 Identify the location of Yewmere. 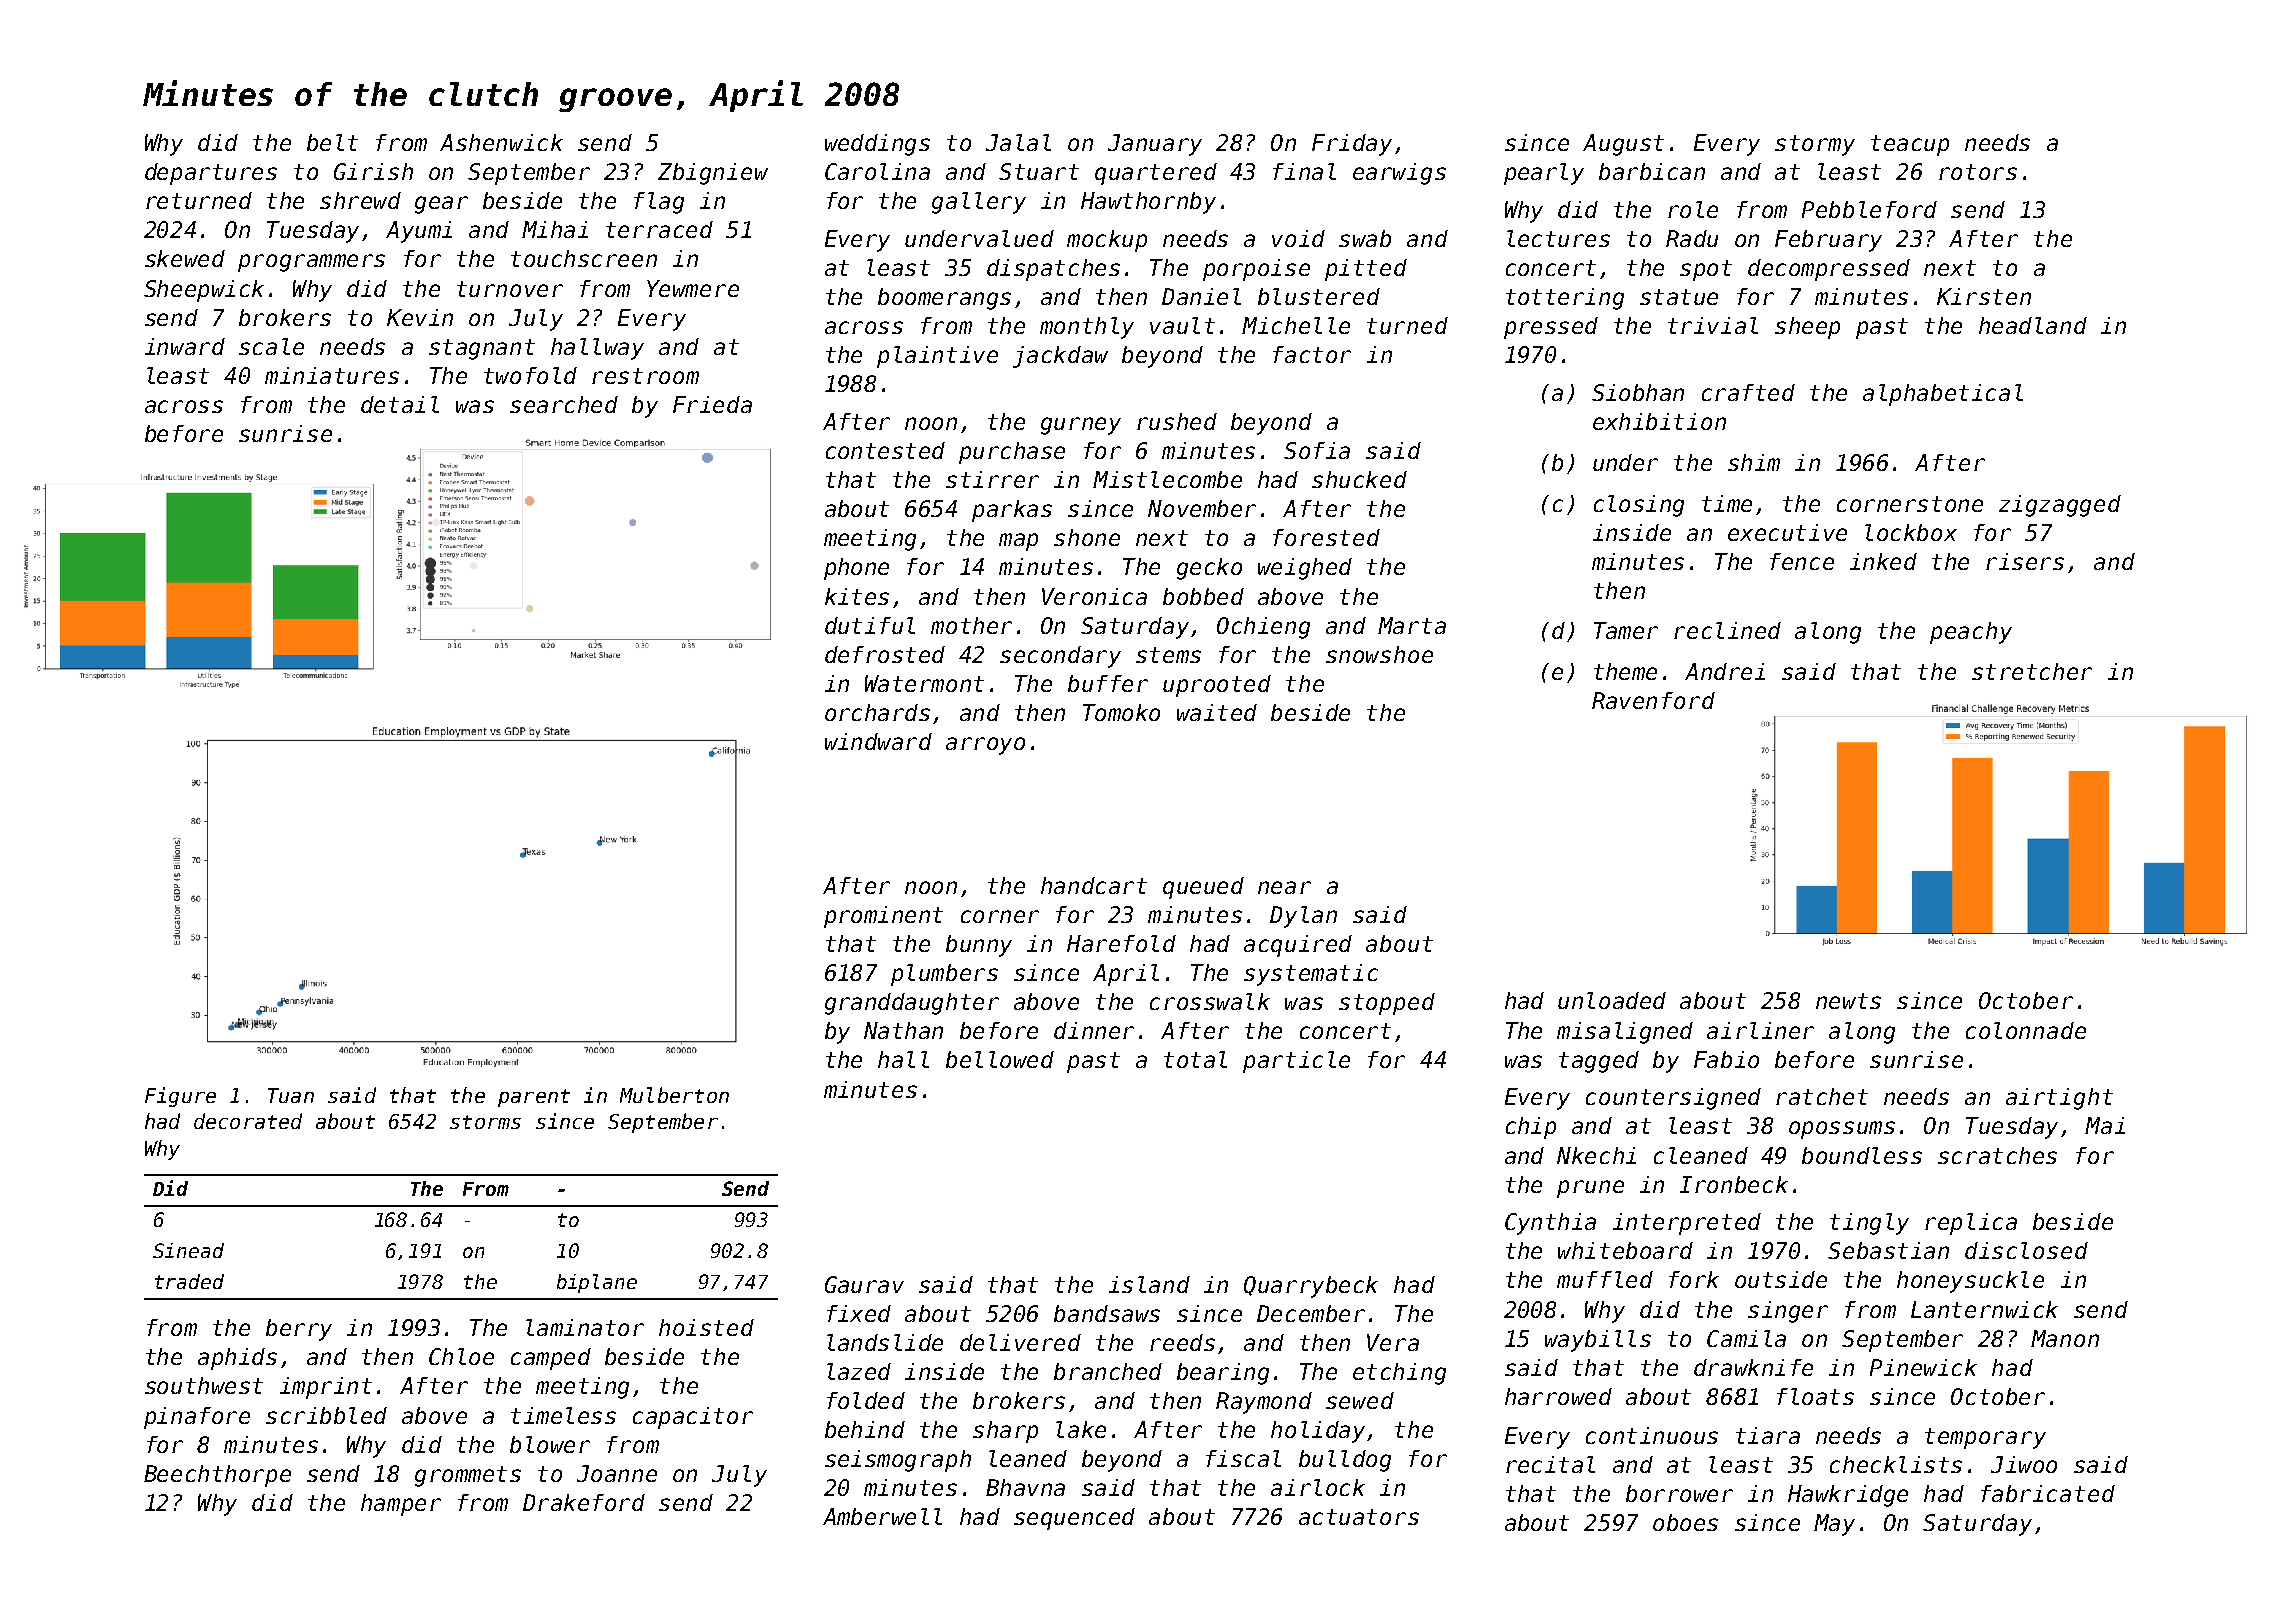
(693, 288).
